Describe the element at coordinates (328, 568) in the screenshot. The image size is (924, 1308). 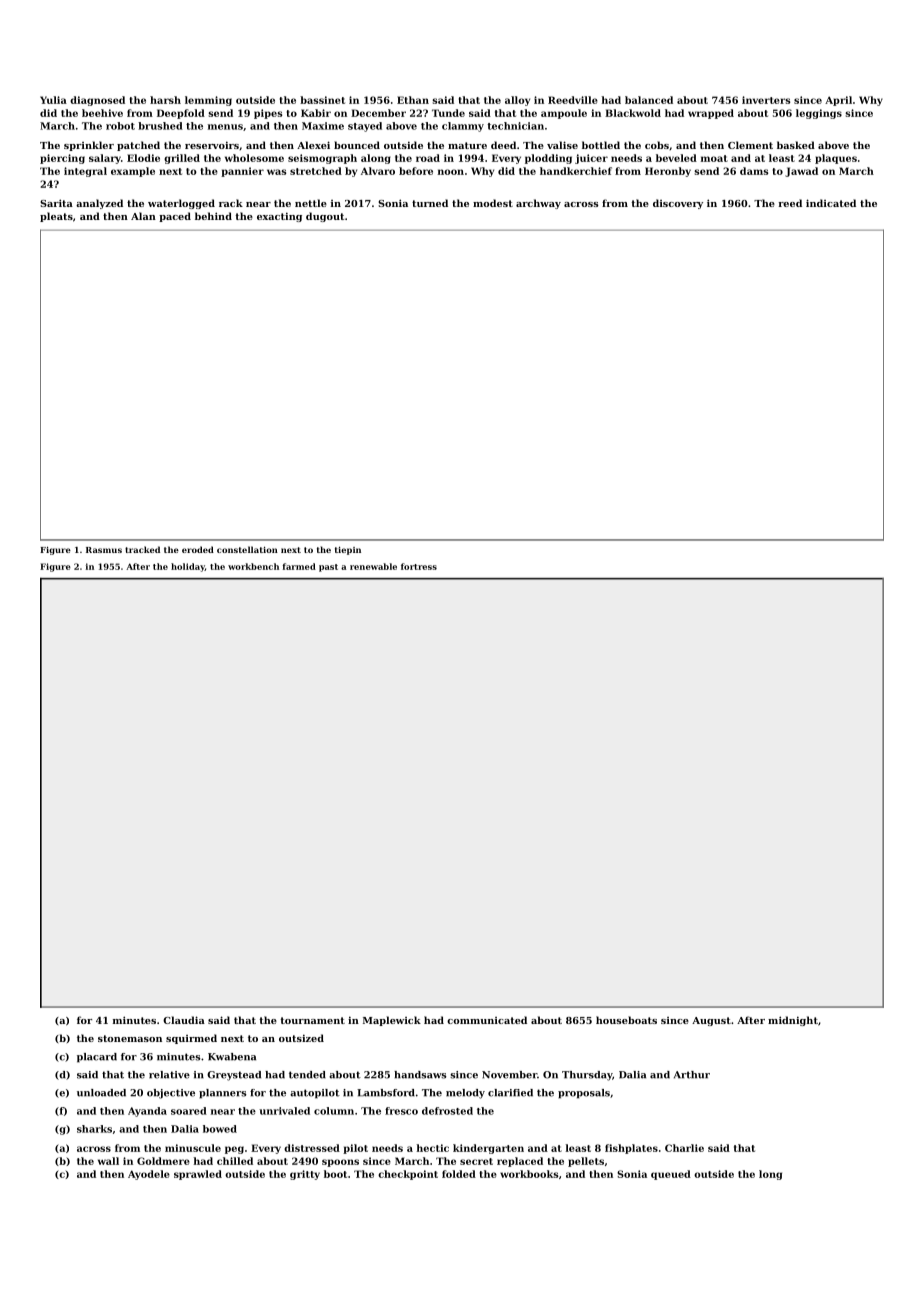
I see `past` at that location.
